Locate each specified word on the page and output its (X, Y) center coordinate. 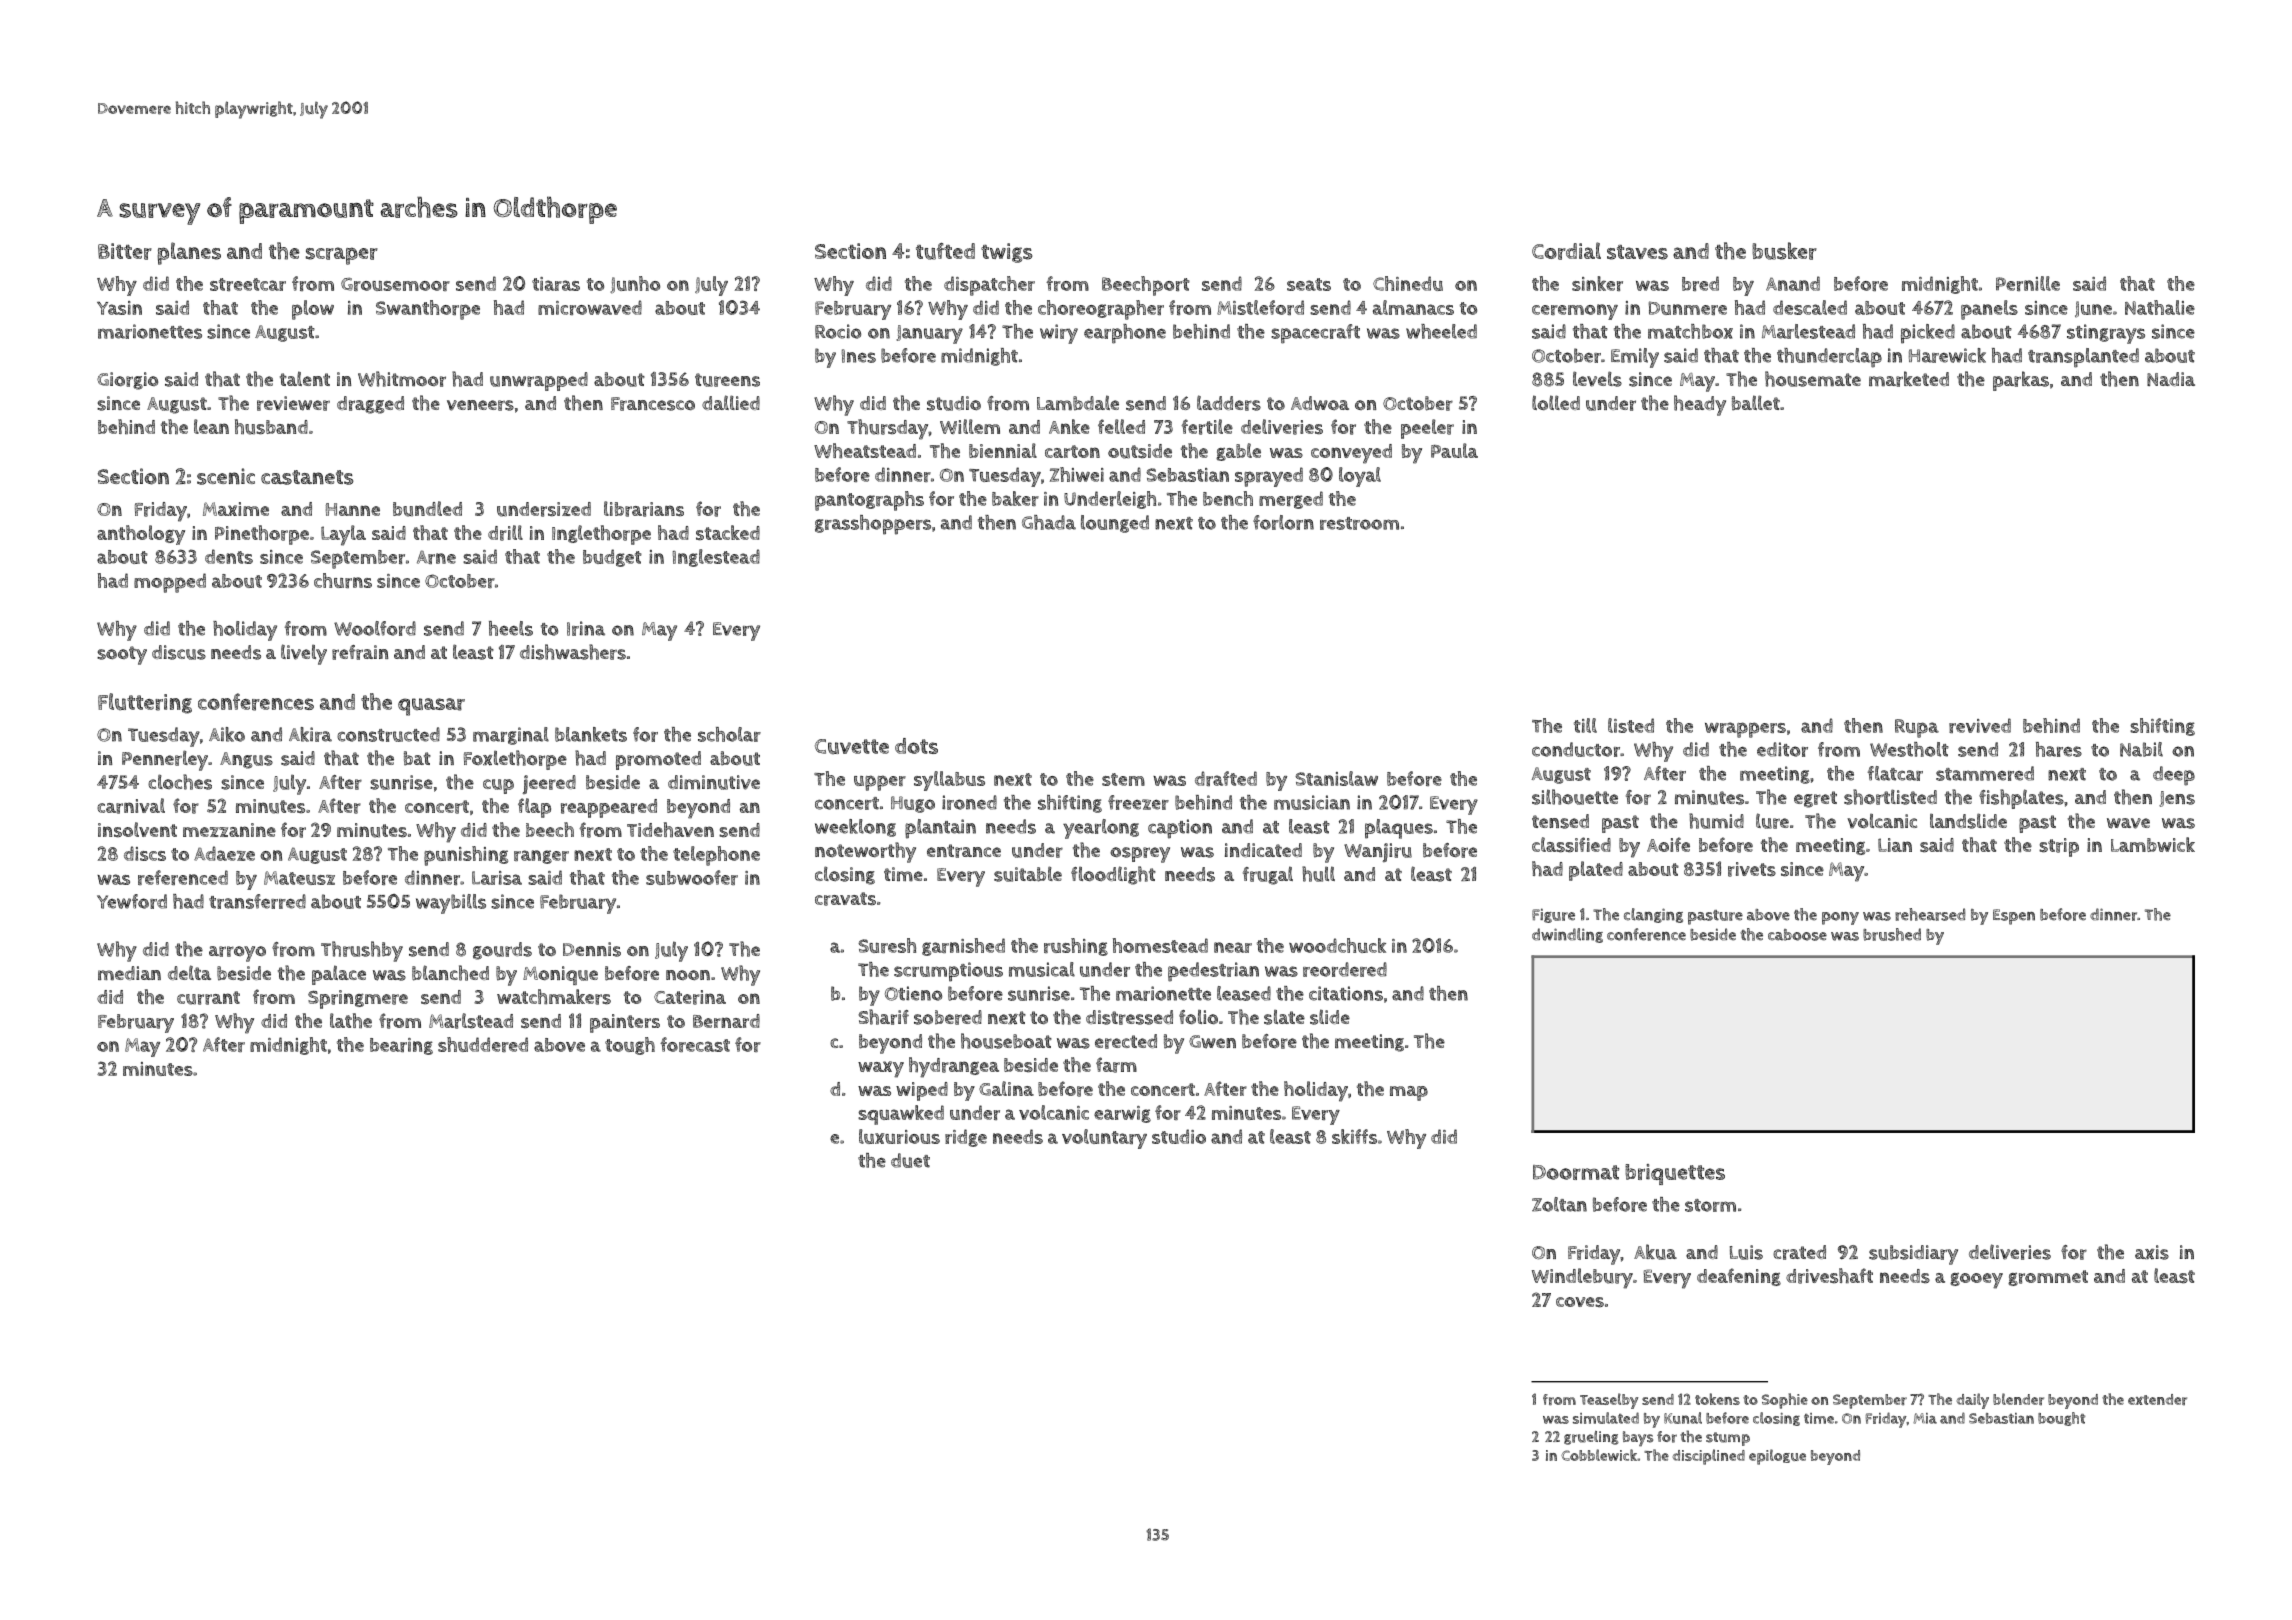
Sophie (1785, 1401)
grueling (1591, 1438)
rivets (1752, 869)
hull (1318, 874)
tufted (945, 251)
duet (910, 1160)
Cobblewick (1599, 1455)
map (1409, 1093)
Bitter (125, 251)
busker (1784, 251)
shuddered (483, 1044)
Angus (246, 760)
